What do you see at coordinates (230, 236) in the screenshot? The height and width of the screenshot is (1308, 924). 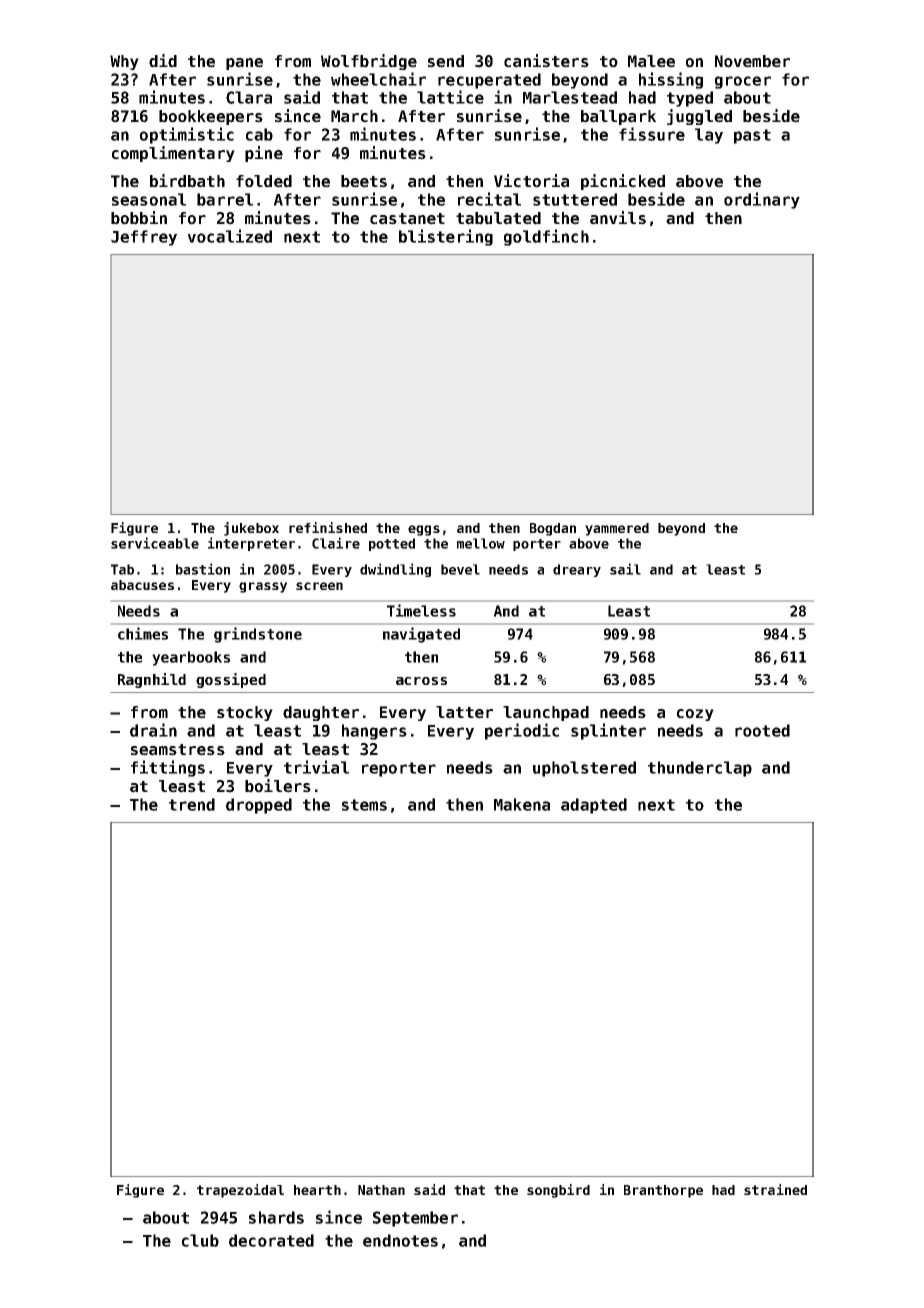 I see `vocalized` at bounding box center [230, 236].
